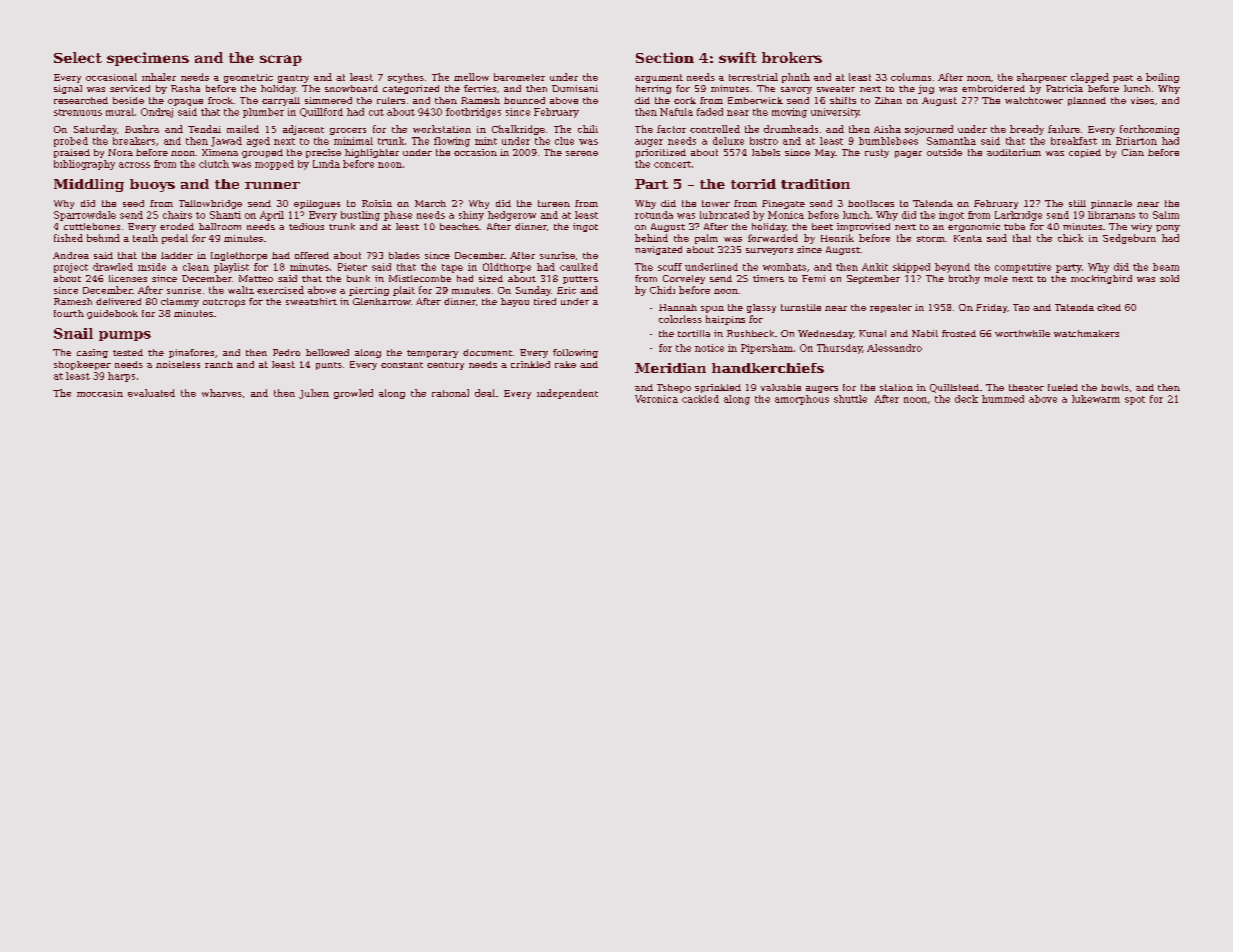  Describe the element at coordinates (175, 239) in the screenshot. I see `pedal` at that location.
